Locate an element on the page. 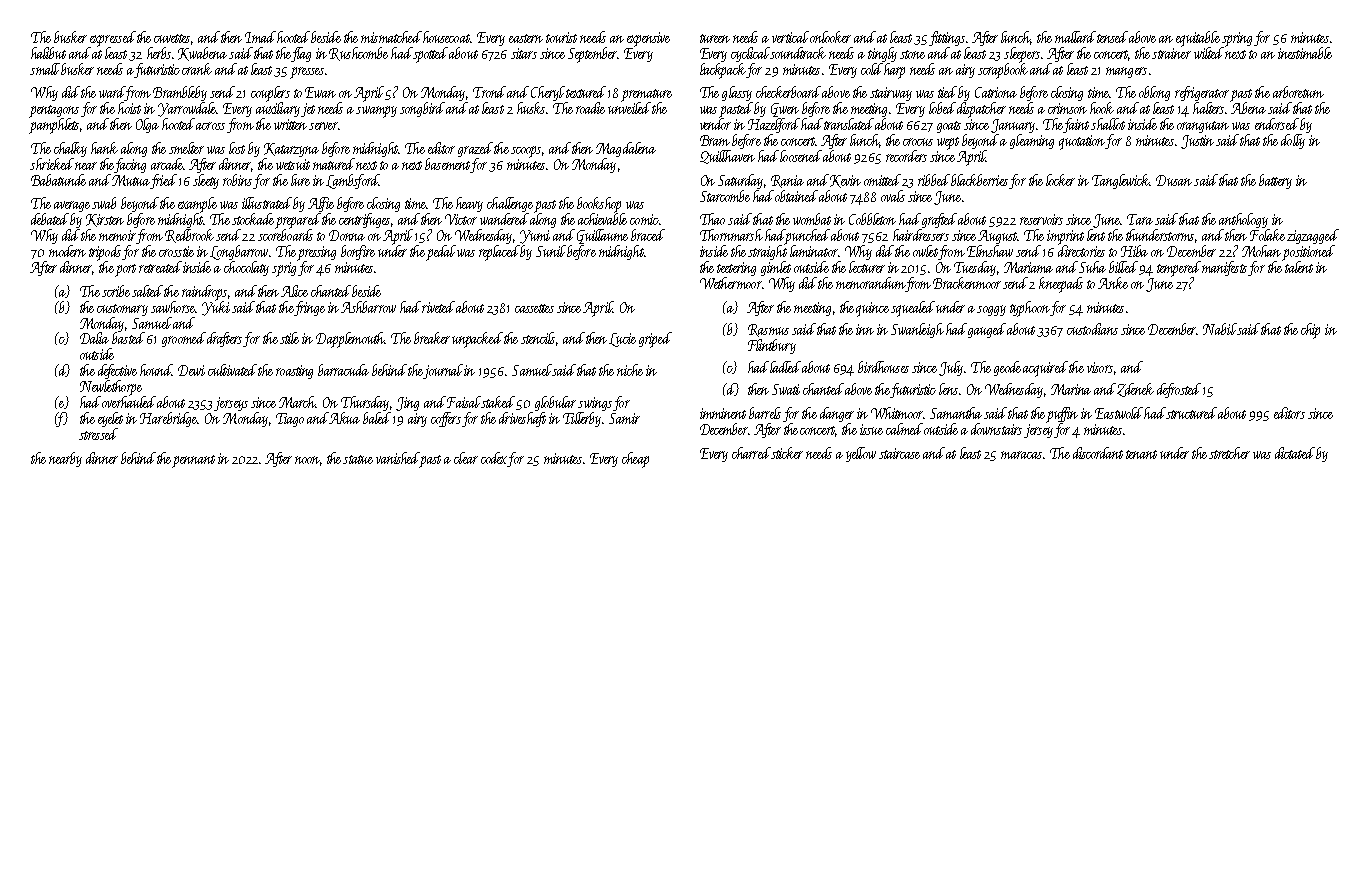  replaced is located at coordinates (500, 253).
